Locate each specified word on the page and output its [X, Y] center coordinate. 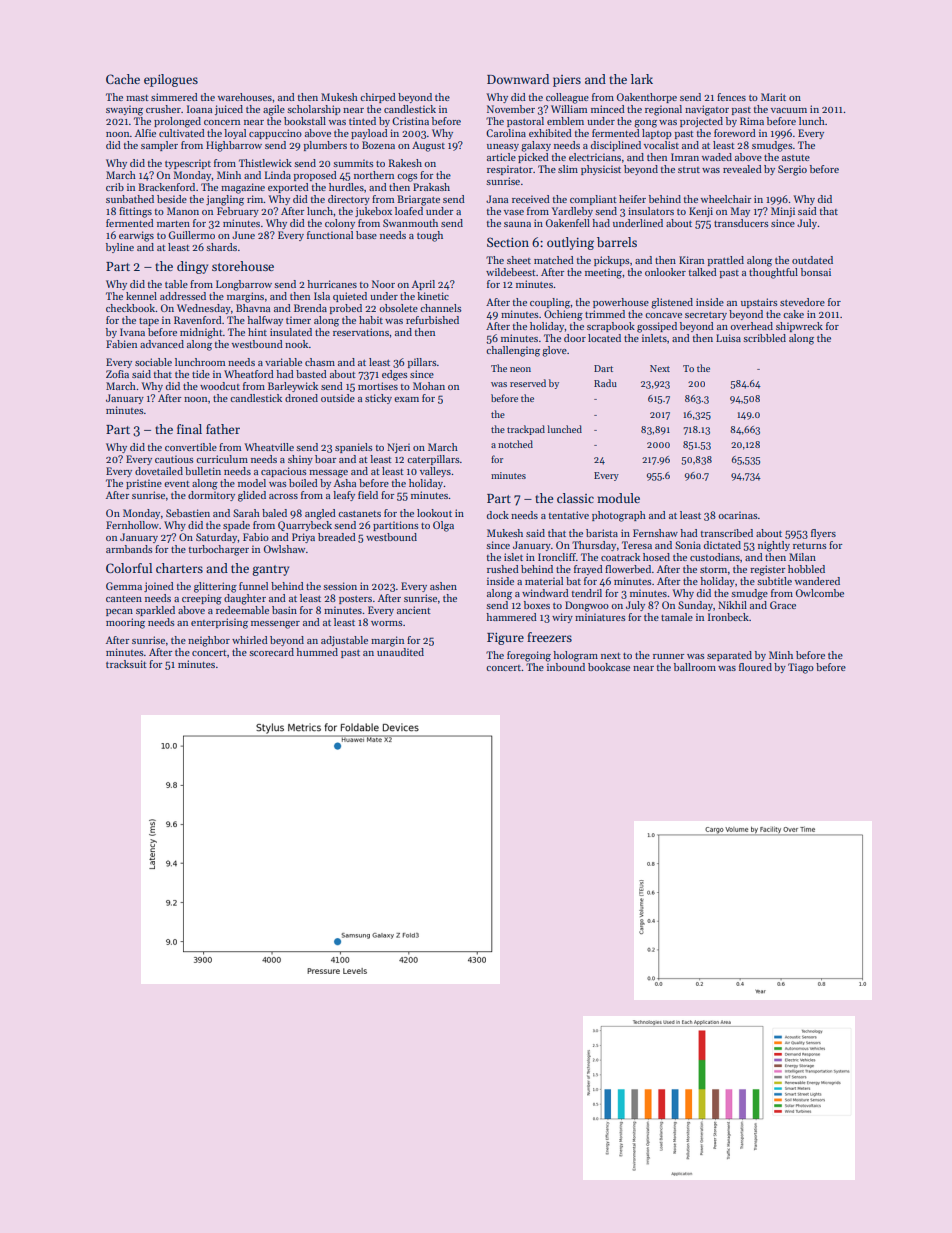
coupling [550, 303]
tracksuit [126, 664]
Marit [773, 97]
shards [222, 247]
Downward [518, 79]
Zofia [117, 374]
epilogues [171, 80]
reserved [528, 383]
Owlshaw [284, 549]
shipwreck [799, 327]
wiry [562, 618]
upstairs [759, 303]
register [768, 570]
